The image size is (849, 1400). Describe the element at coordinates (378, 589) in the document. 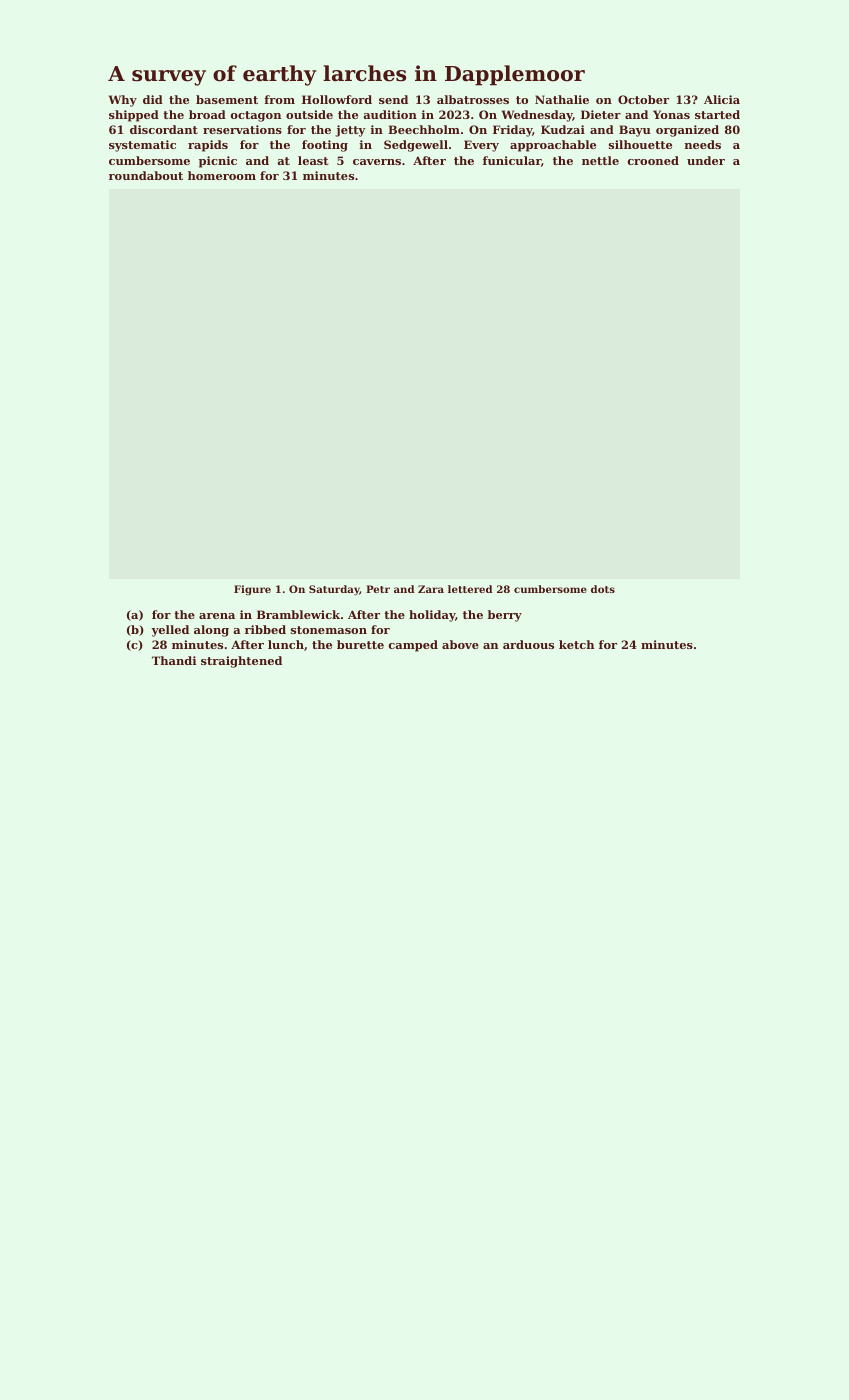

I see `Petr` at that location.
